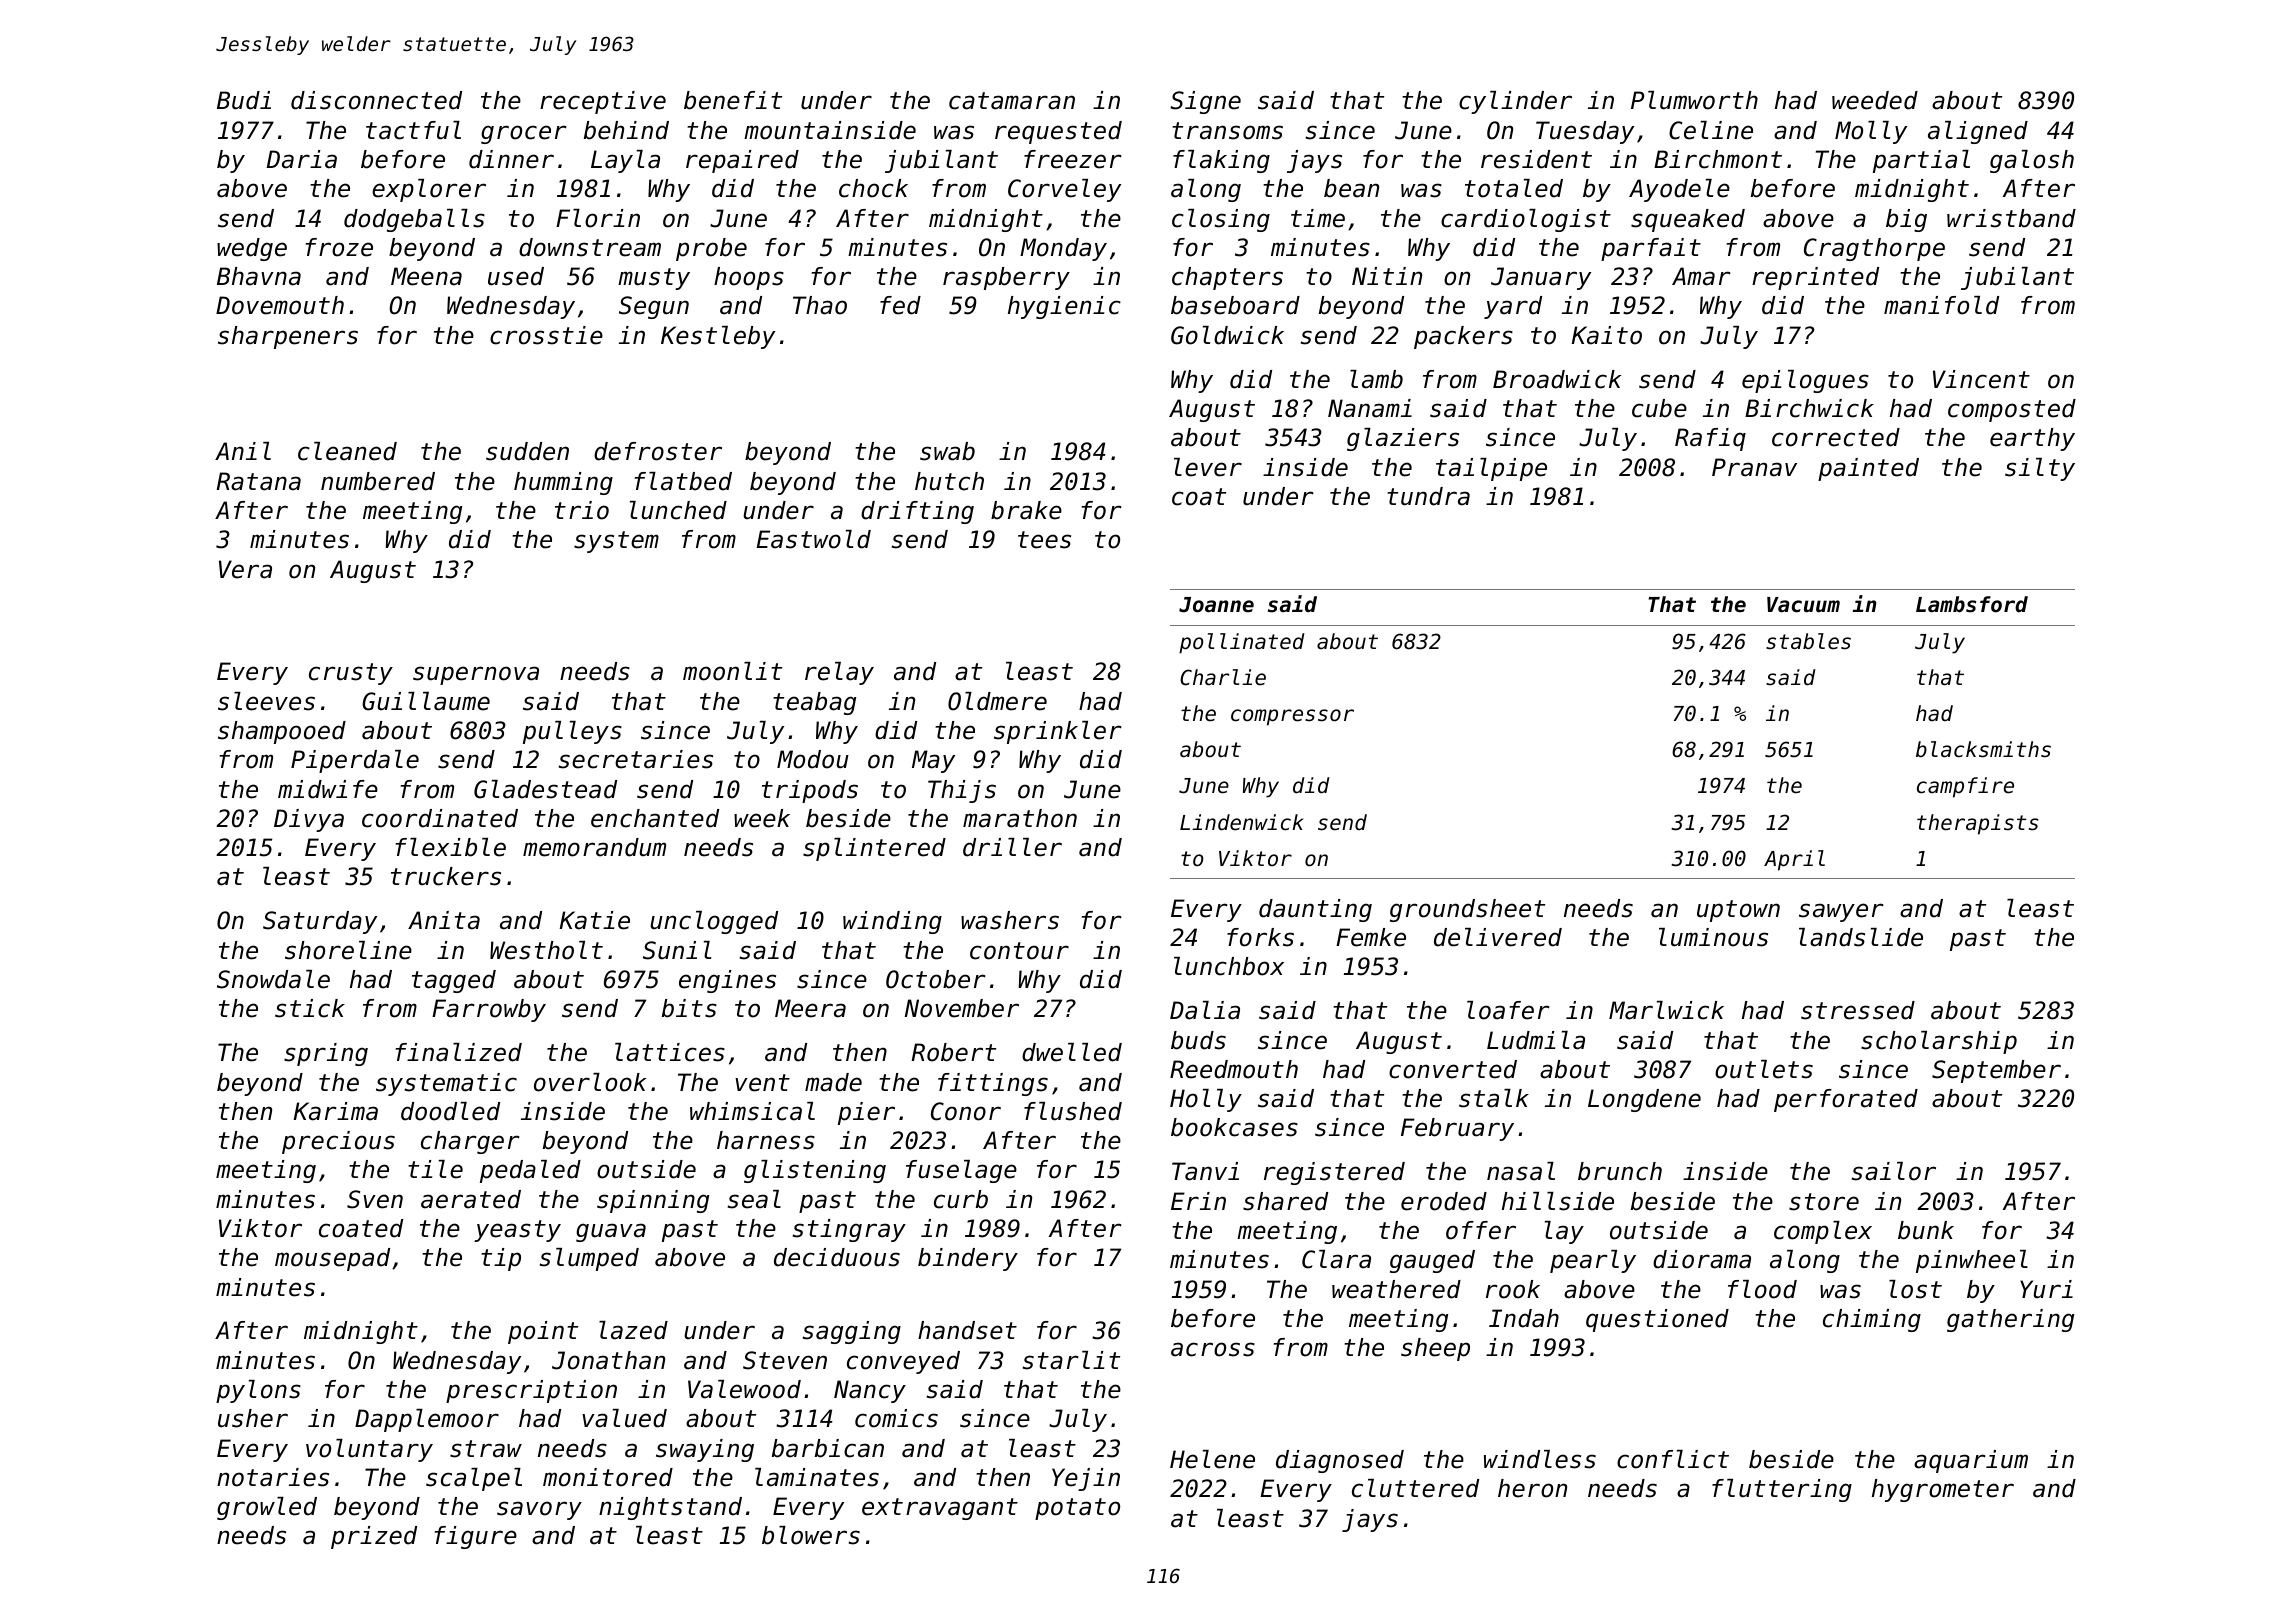 This screenshot has height=1620, width=2292. Describe the element at coordinates (1557, 379) in the screenshot. I see `Broadwick` at that location.
